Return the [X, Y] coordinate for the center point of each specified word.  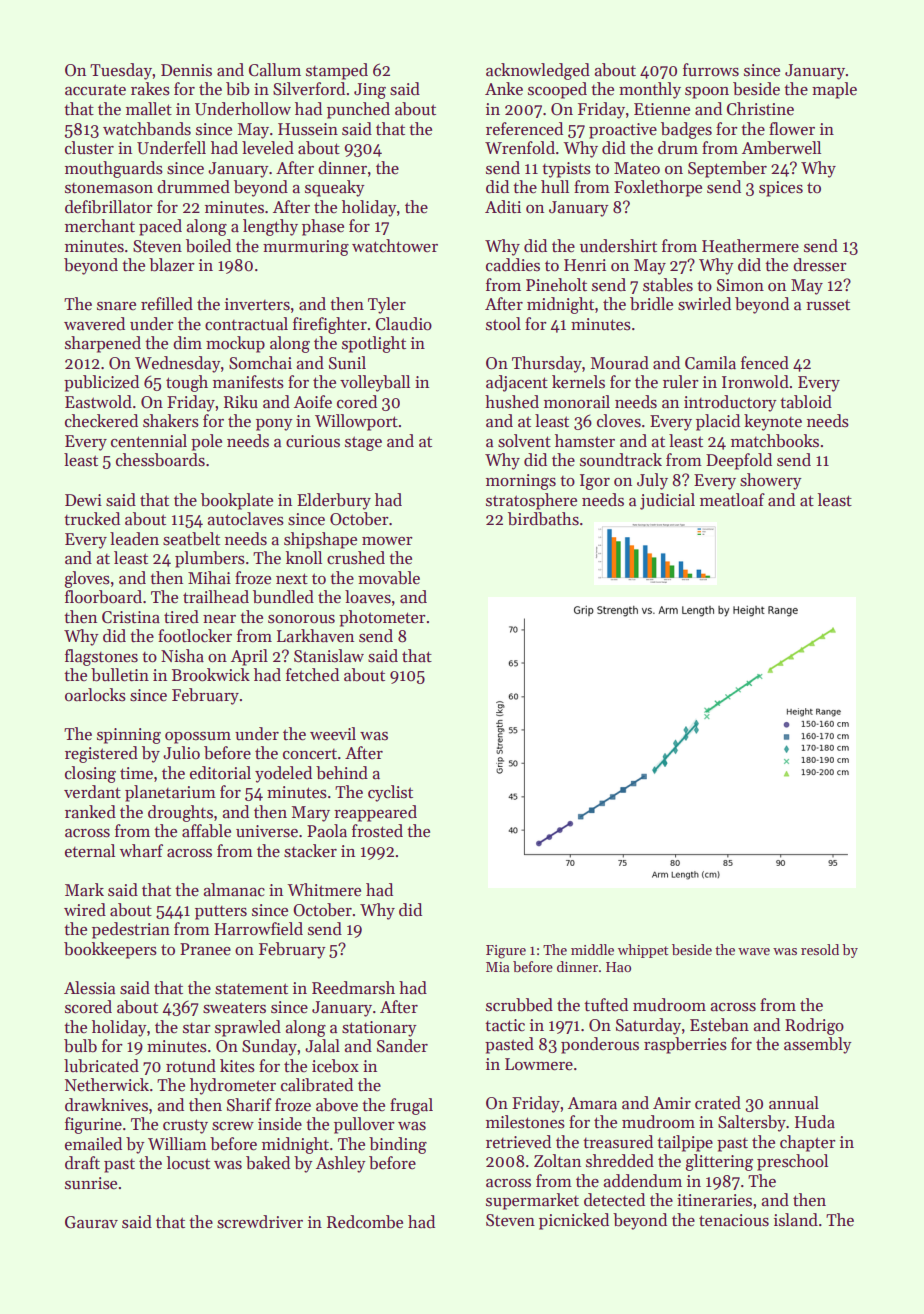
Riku [241, 402]
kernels [578, 382]
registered [101, 754]
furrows [711, 70]
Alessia [89, 988]
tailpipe [685, 1143]
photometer [382, 618]
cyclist [390, 793]
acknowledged [538, 71]
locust [188, 1163]
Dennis [186, 70]
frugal [411, 1106]
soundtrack [621, 460]
